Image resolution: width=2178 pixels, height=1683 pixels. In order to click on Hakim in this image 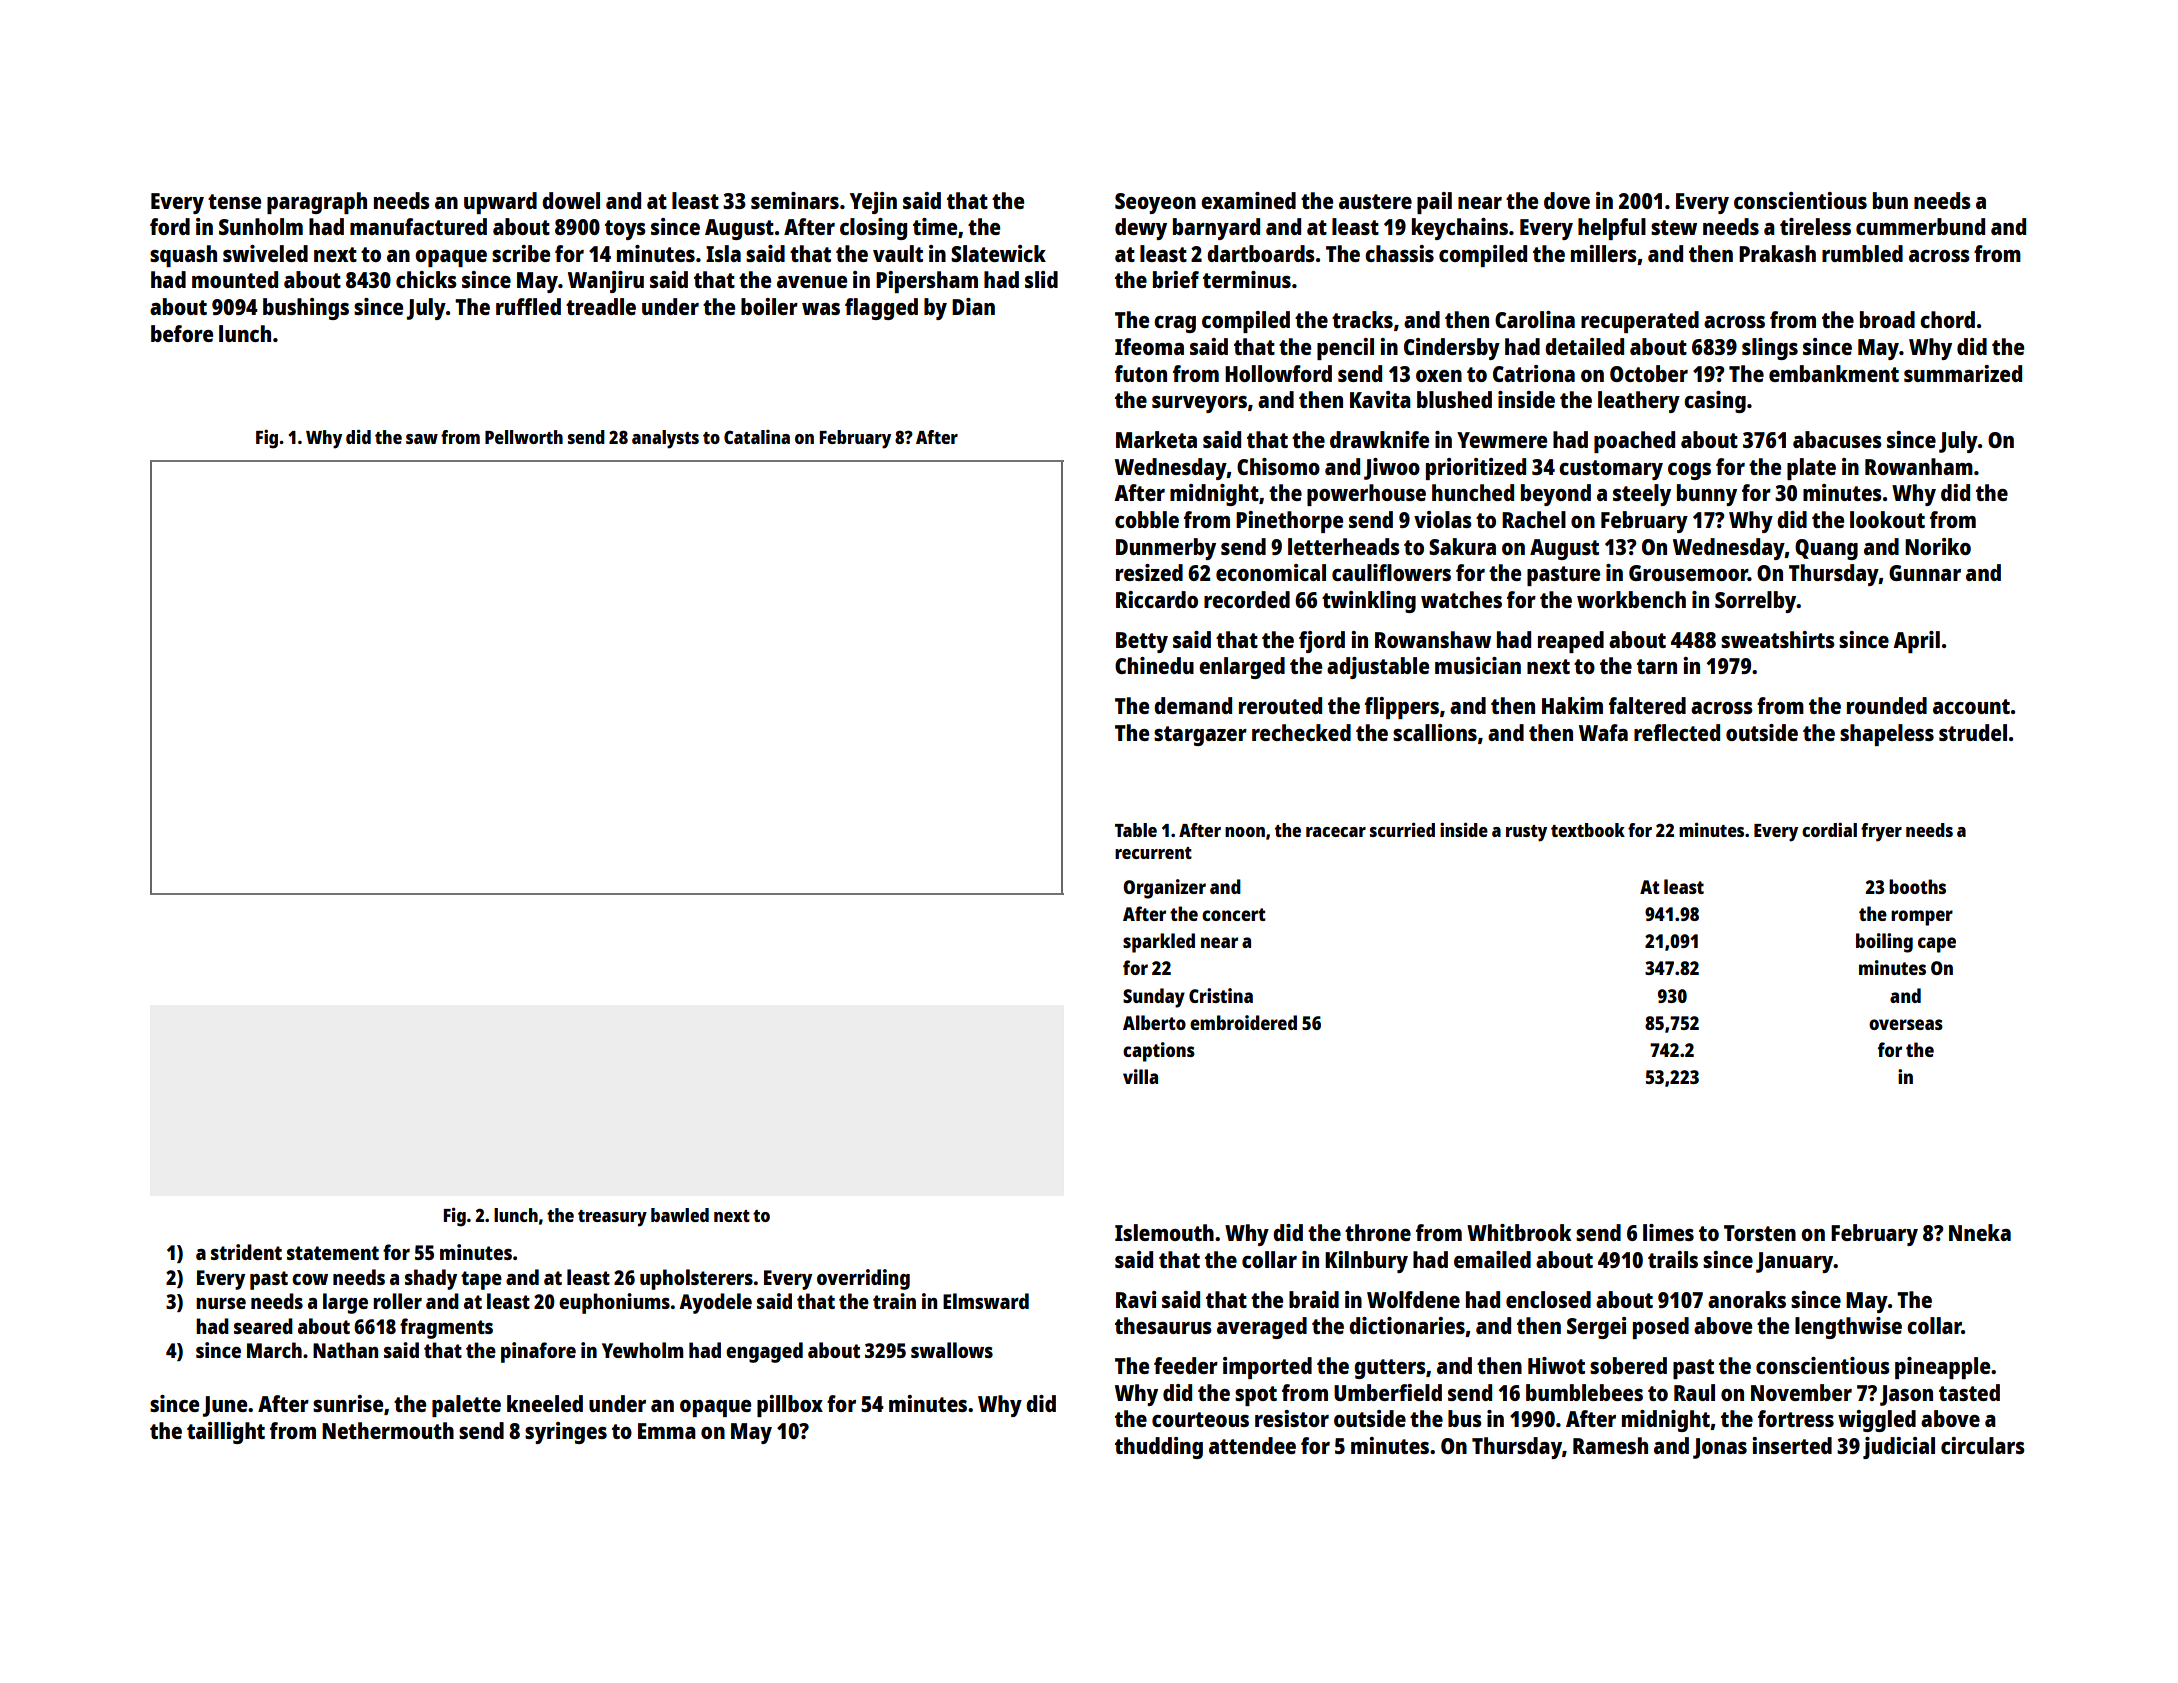, I will do `click(1572, 705)`.
